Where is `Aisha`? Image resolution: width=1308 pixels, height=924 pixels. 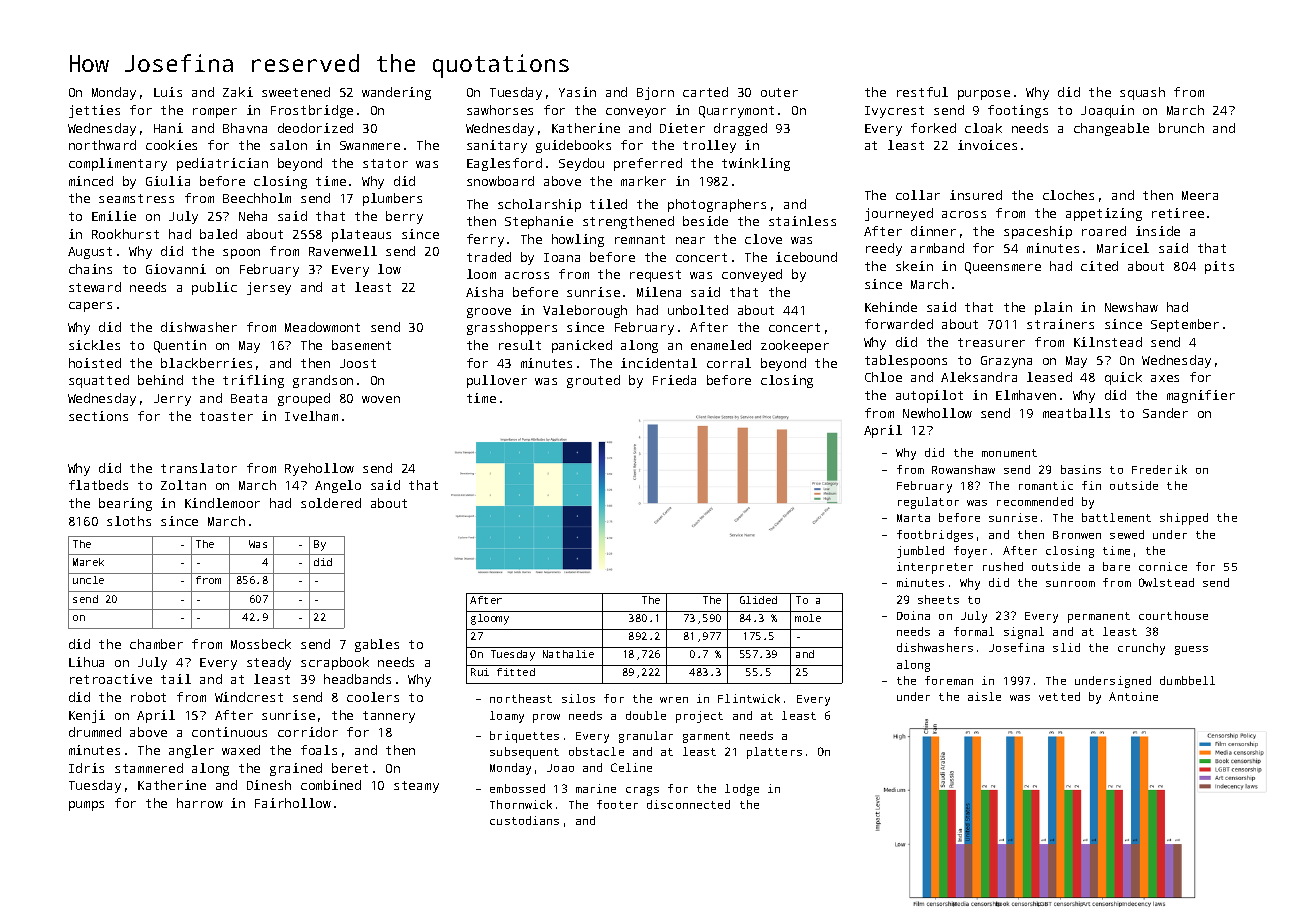
Aisha is located at coordinates (484, 292).
